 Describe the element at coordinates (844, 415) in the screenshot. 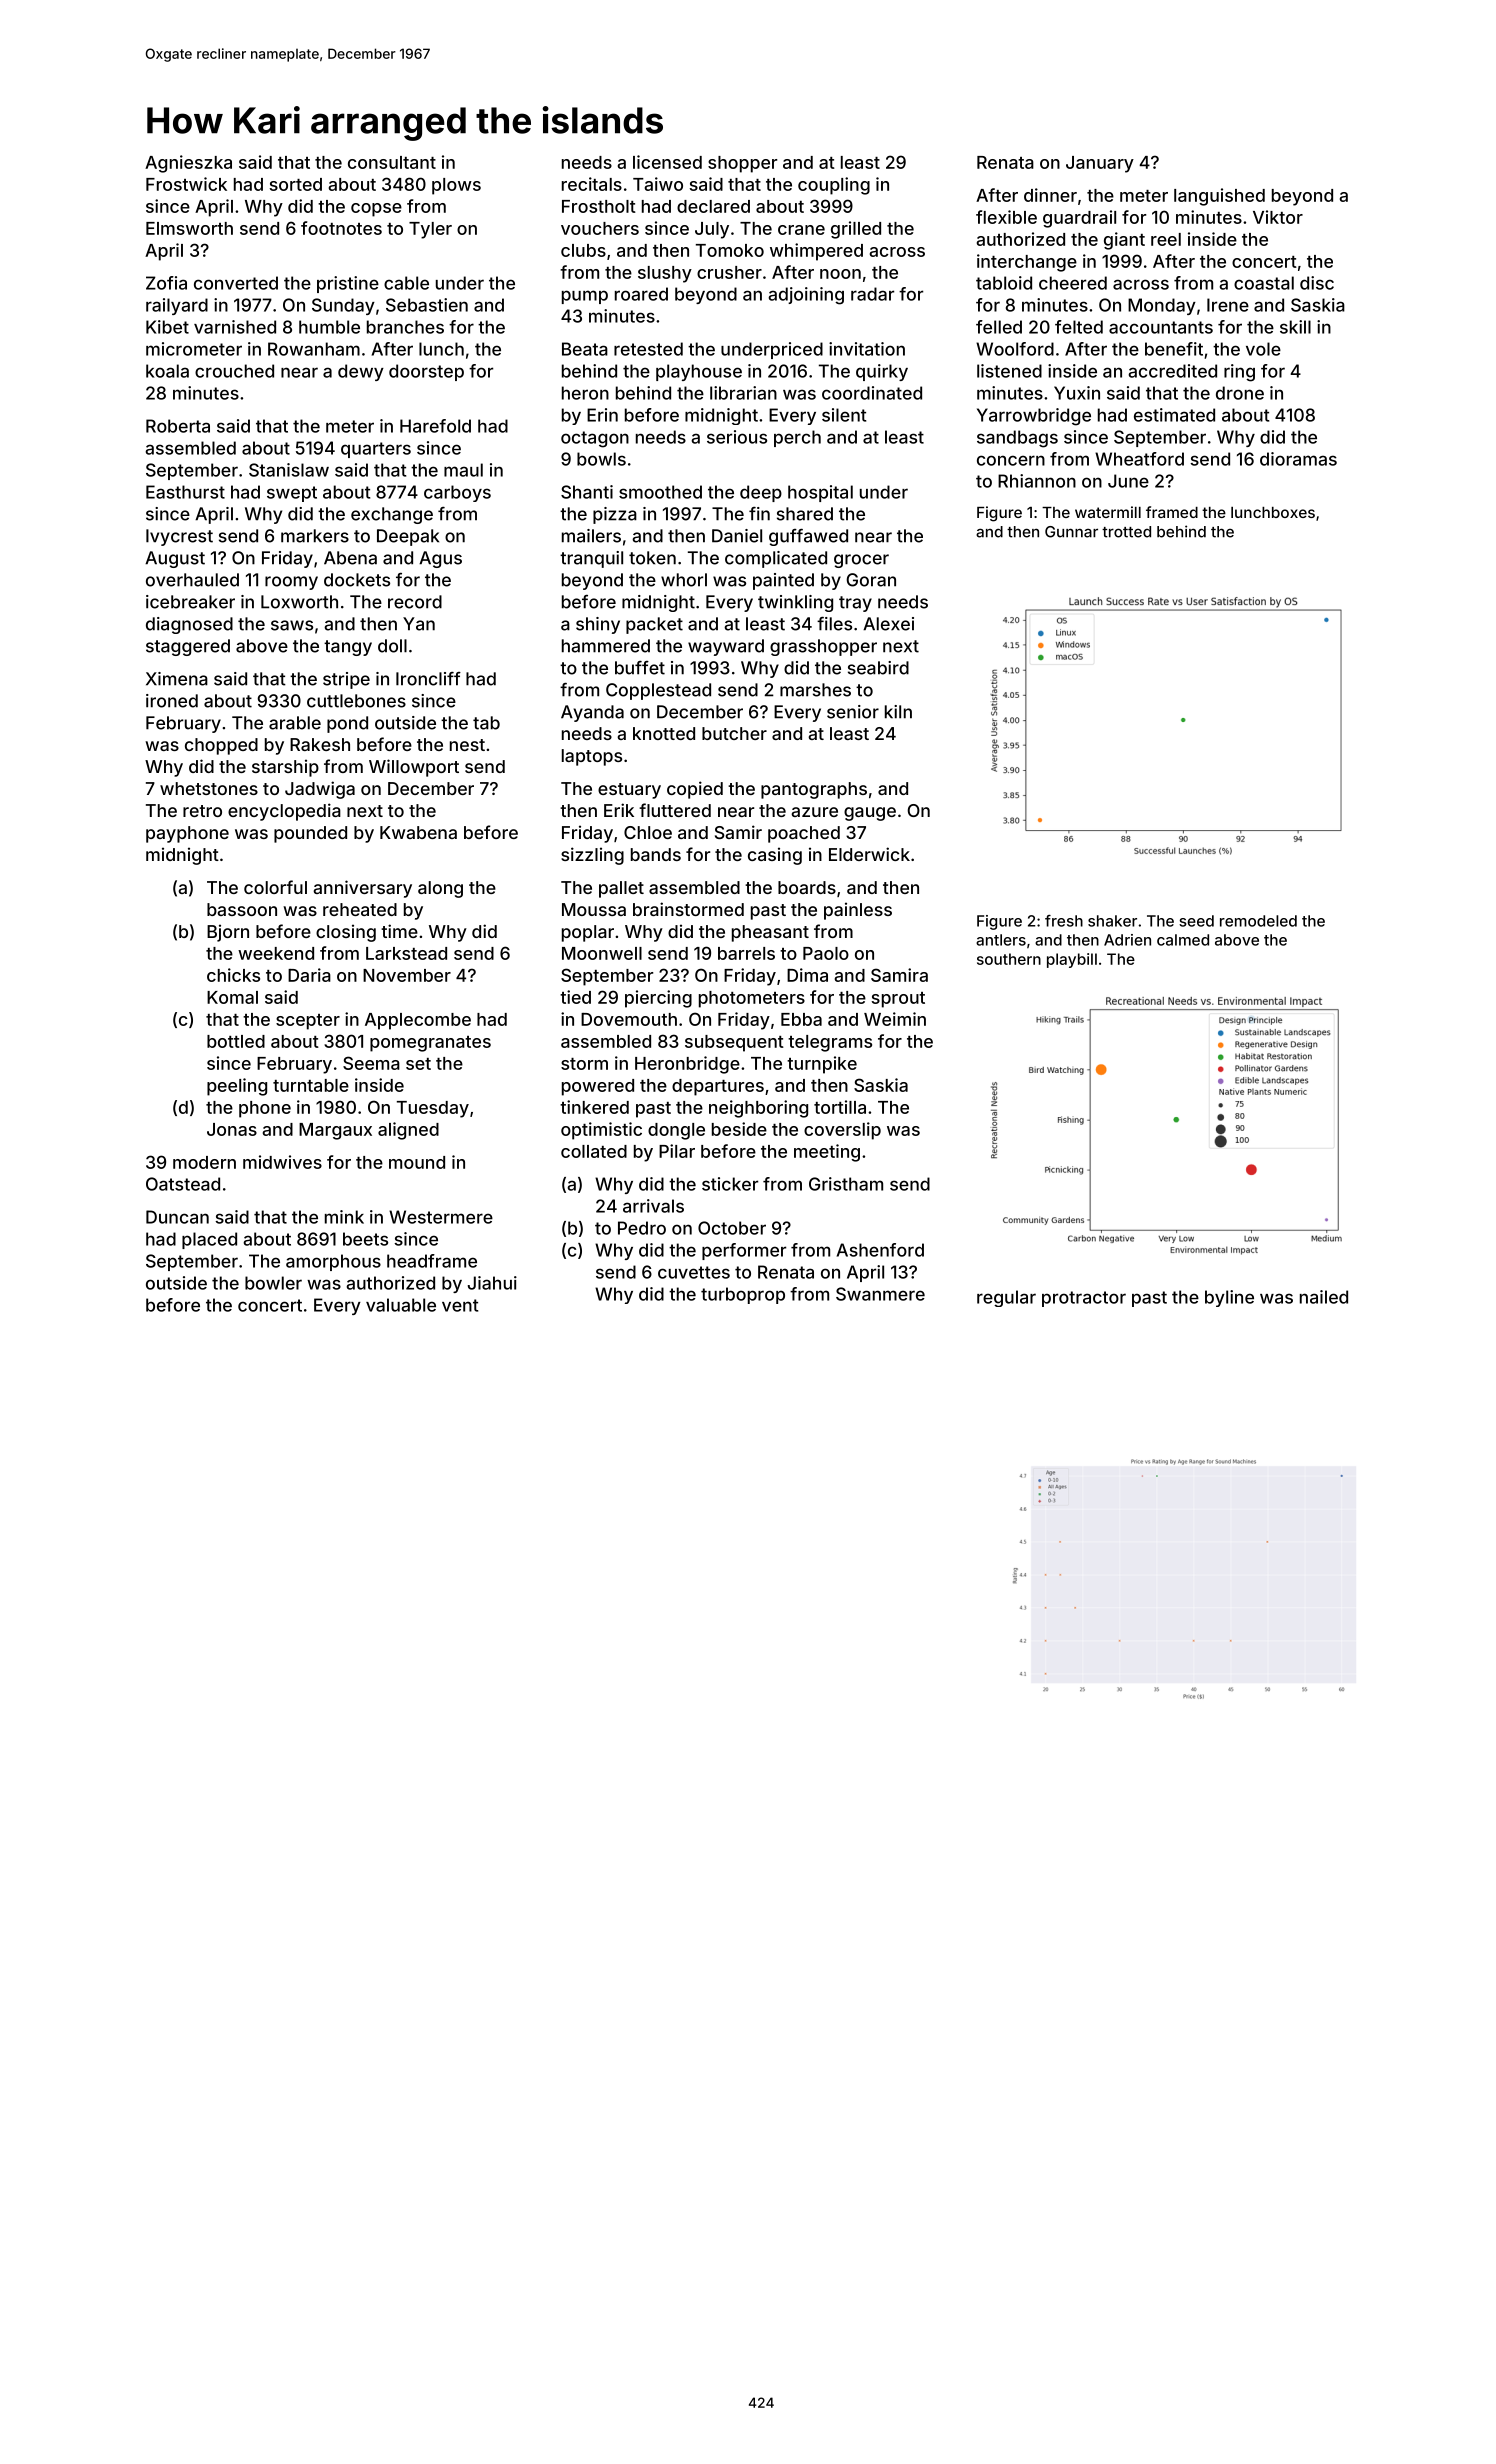

I see `silent` at that location.
